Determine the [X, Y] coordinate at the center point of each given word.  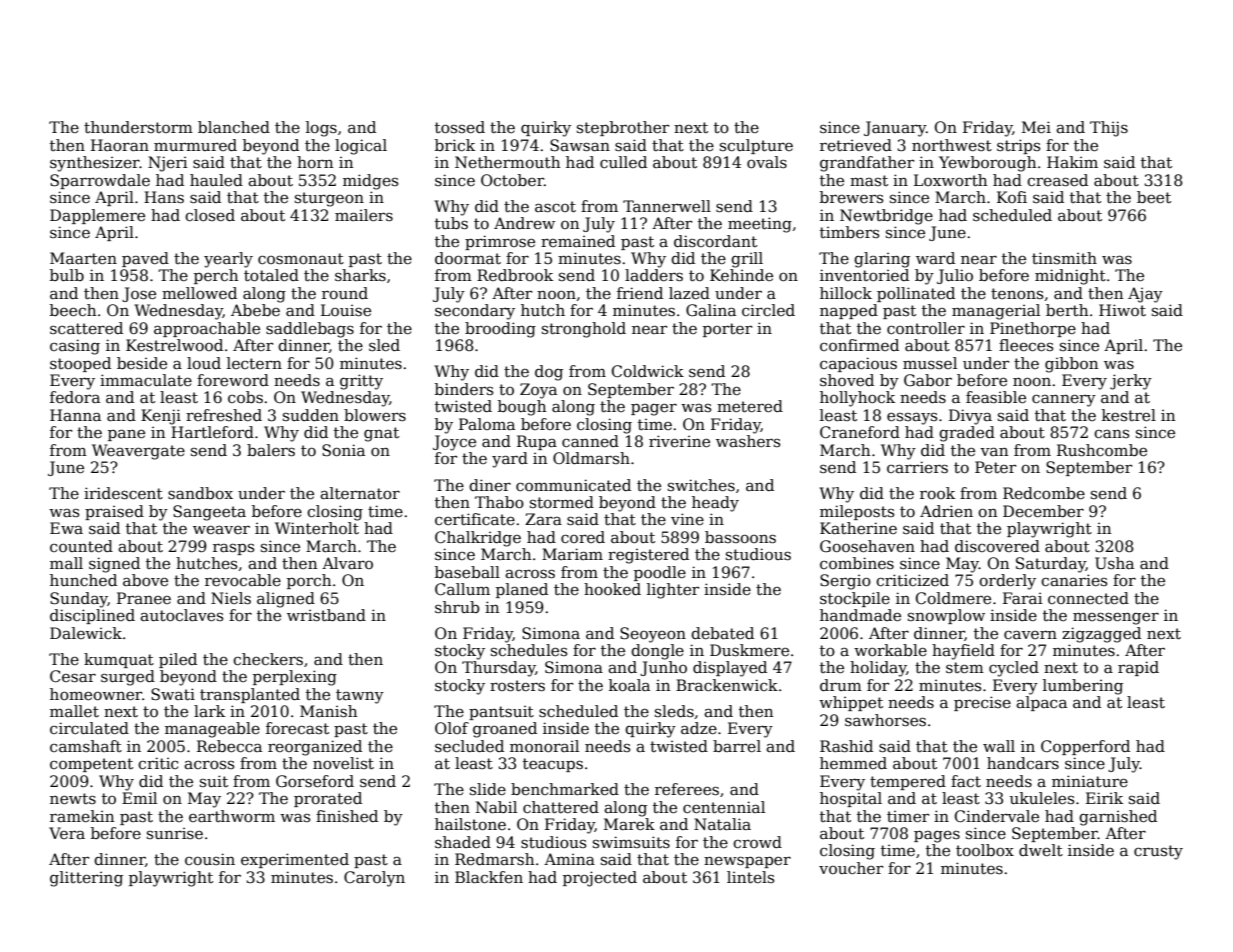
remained [578, 241]
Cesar [73, 676]
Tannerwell [667, 206]
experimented [295, 860]
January [895, 129]
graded [967, 434]
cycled [1014, 669]
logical [361, 147]
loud [204, 363]
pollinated [916, 294]
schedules [529, 650]
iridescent [123, 493]
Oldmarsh [591, 458]
